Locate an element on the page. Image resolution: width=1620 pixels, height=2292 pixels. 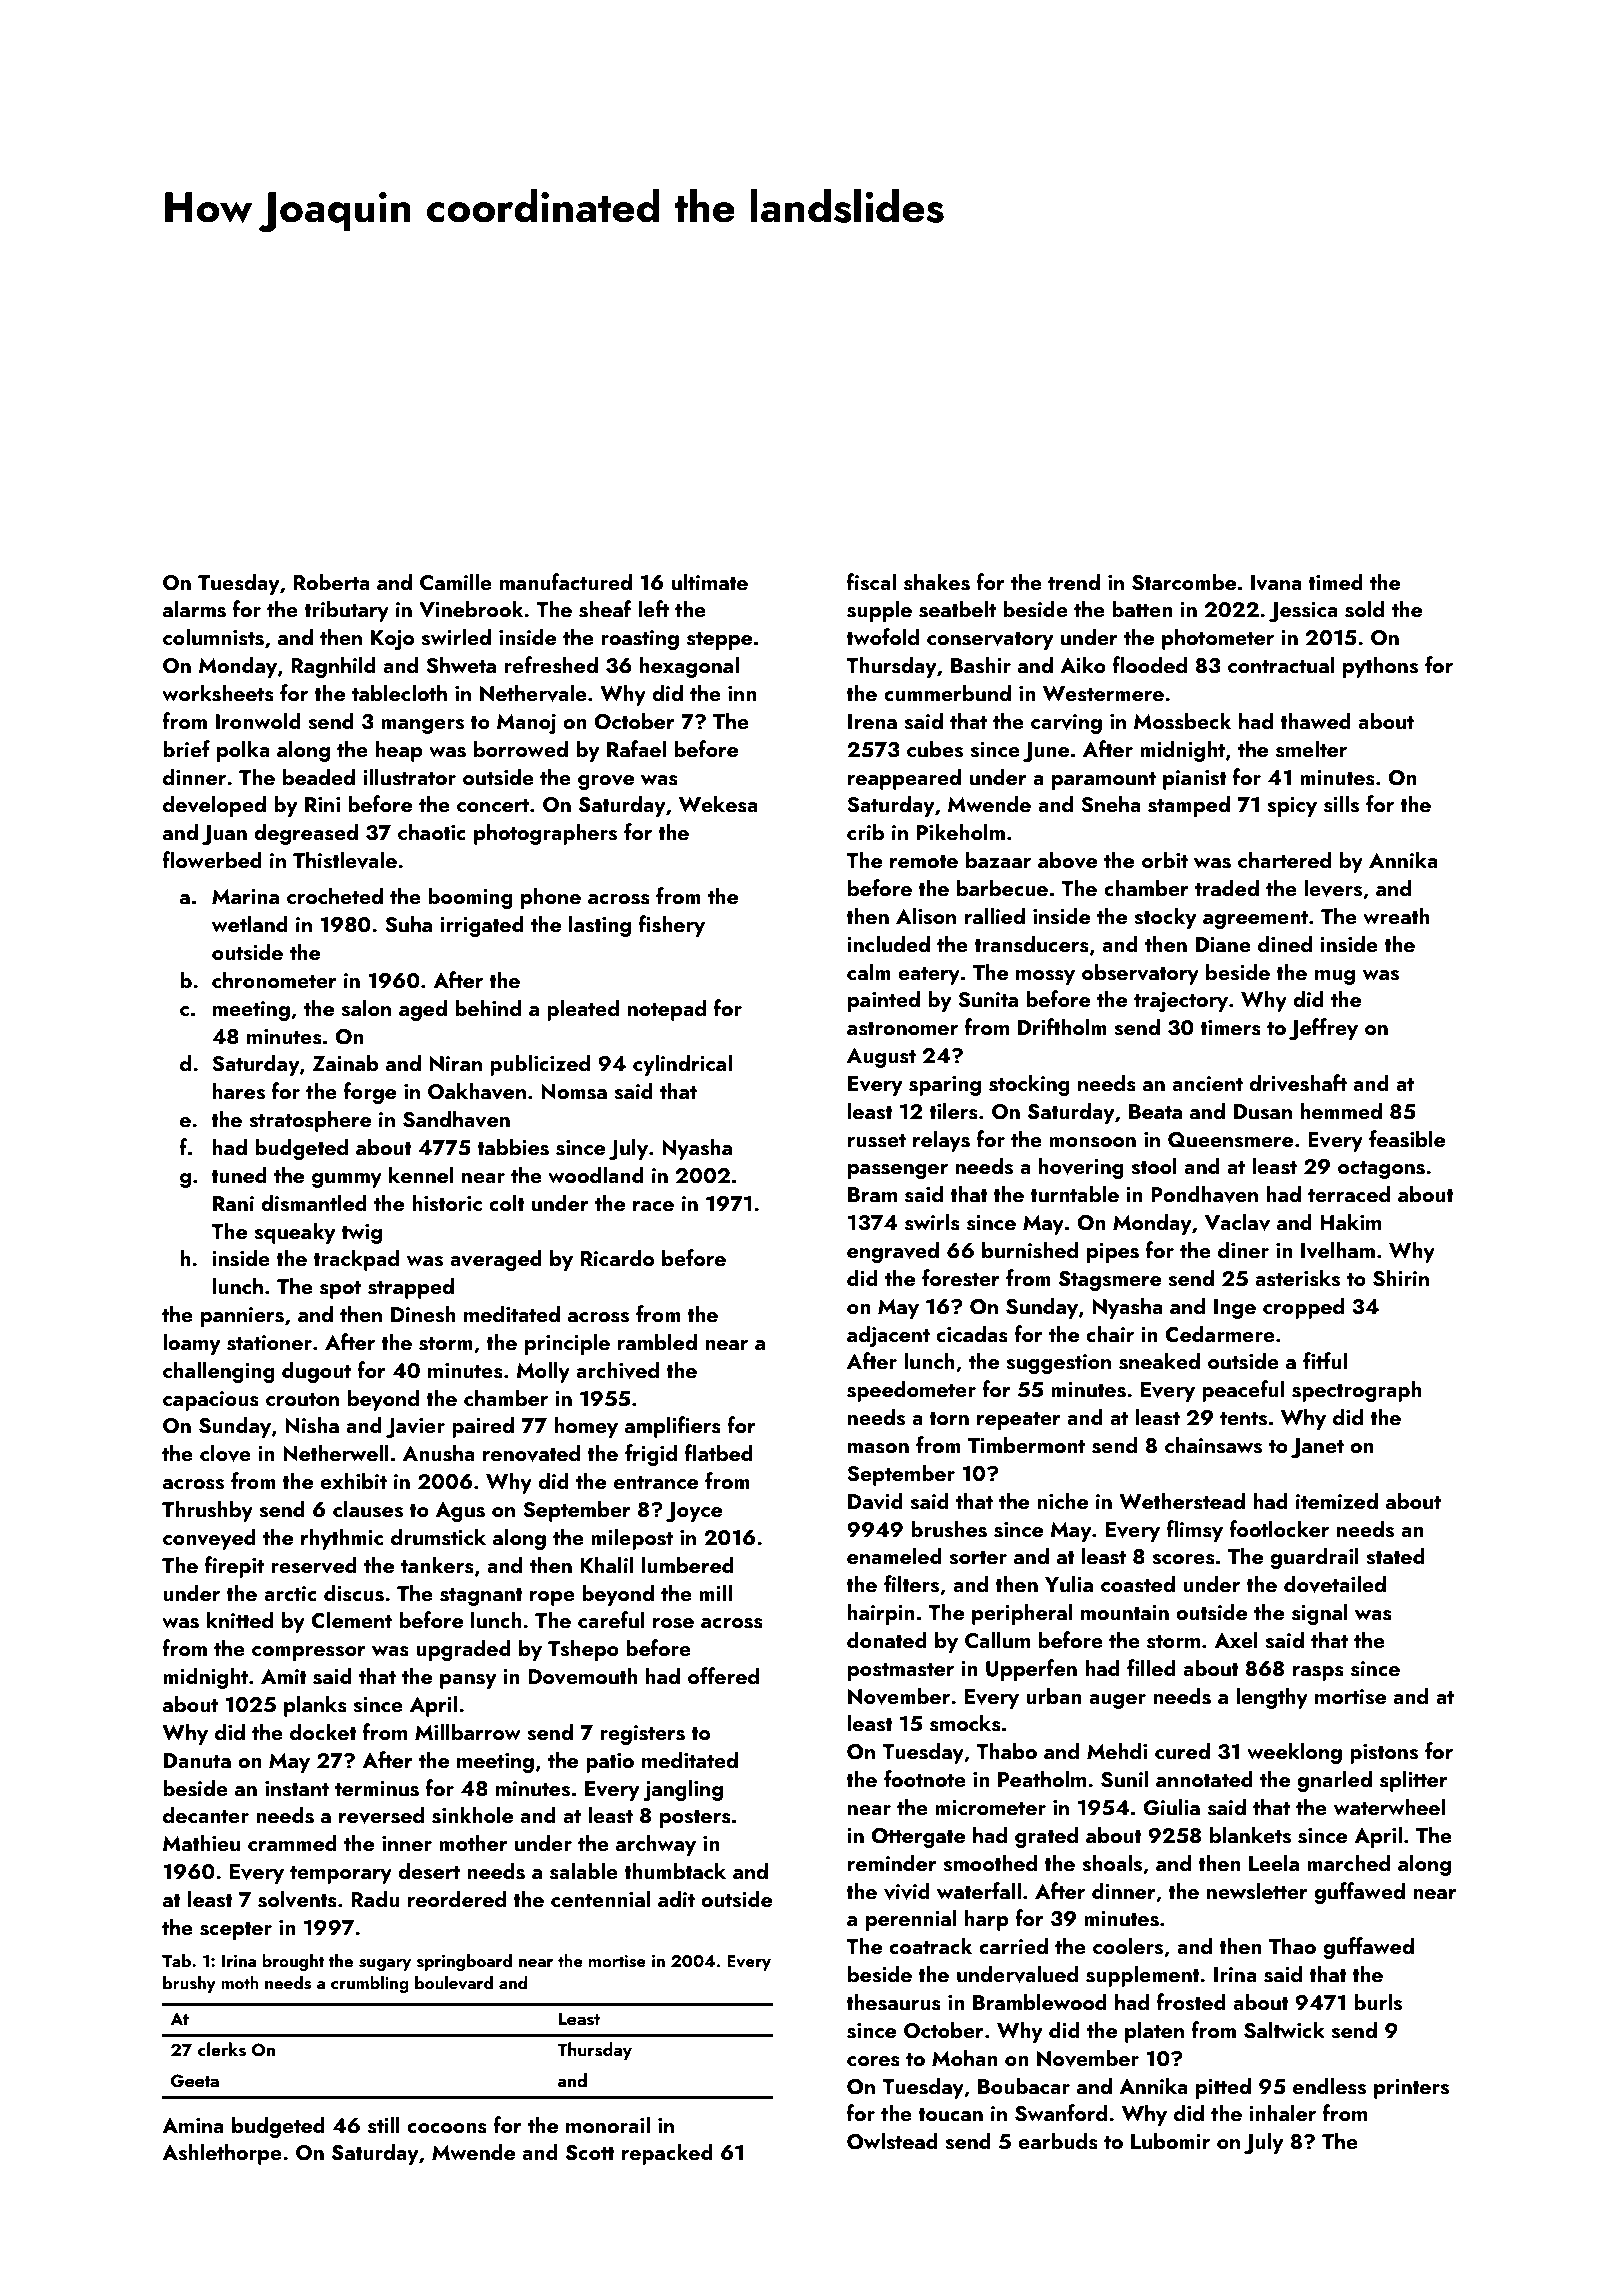
spectrograph is located at coordinates (1356, 1391).
